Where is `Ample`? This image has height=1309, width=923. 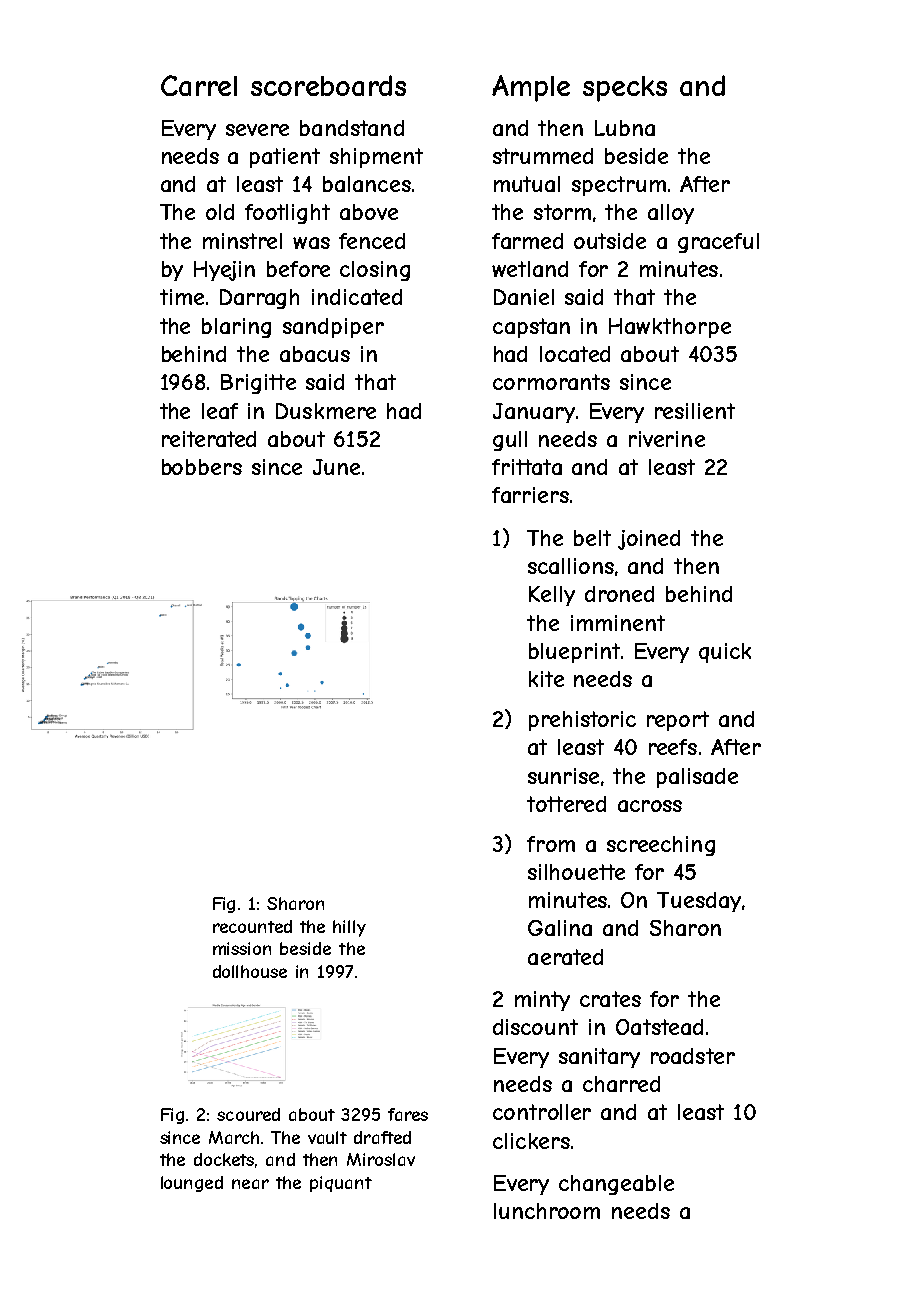
Ample is located at coordinates (531, 88).
